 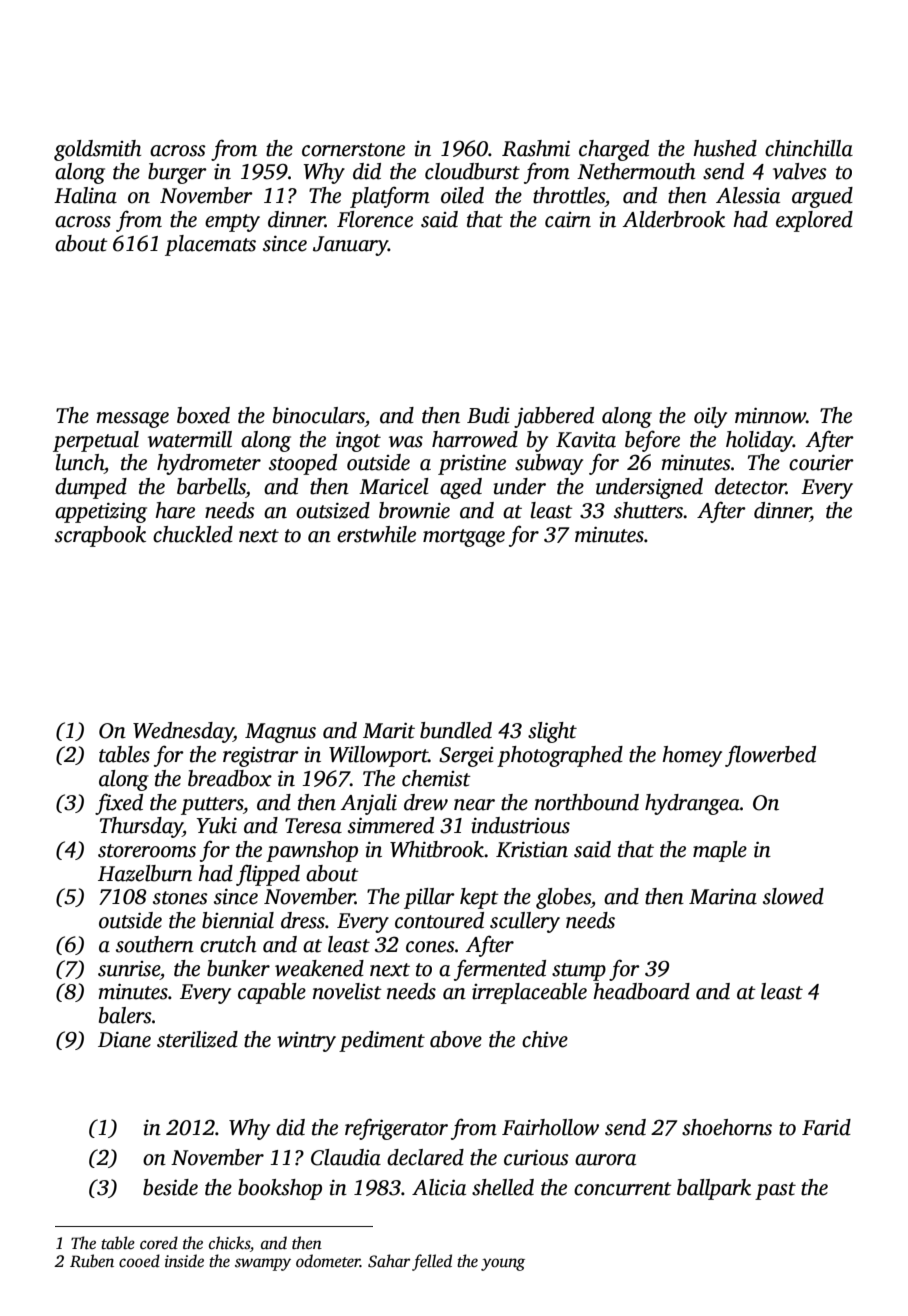 I want to click on slowed, so click(x=793, y=896).
